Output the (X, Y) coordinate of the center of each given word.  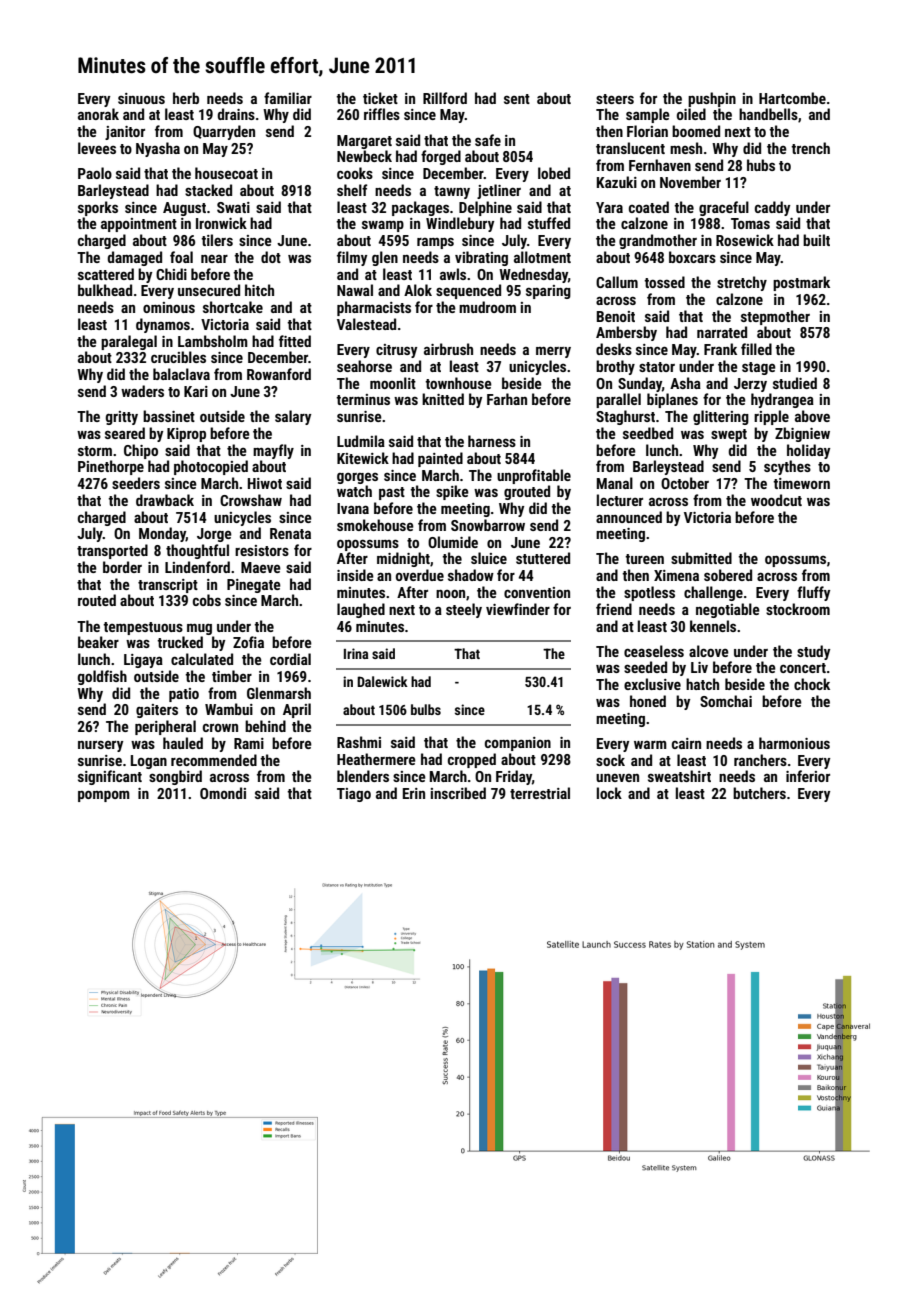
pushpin (712, 99)
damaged (134, 258)
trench (810, 148)
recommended (214, 760)
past (392, 493)
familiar (288, 98)
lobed (554, 173)
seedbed (648, 433)
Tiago (354, 795)
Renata (290, 533)
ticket (380, 98)
